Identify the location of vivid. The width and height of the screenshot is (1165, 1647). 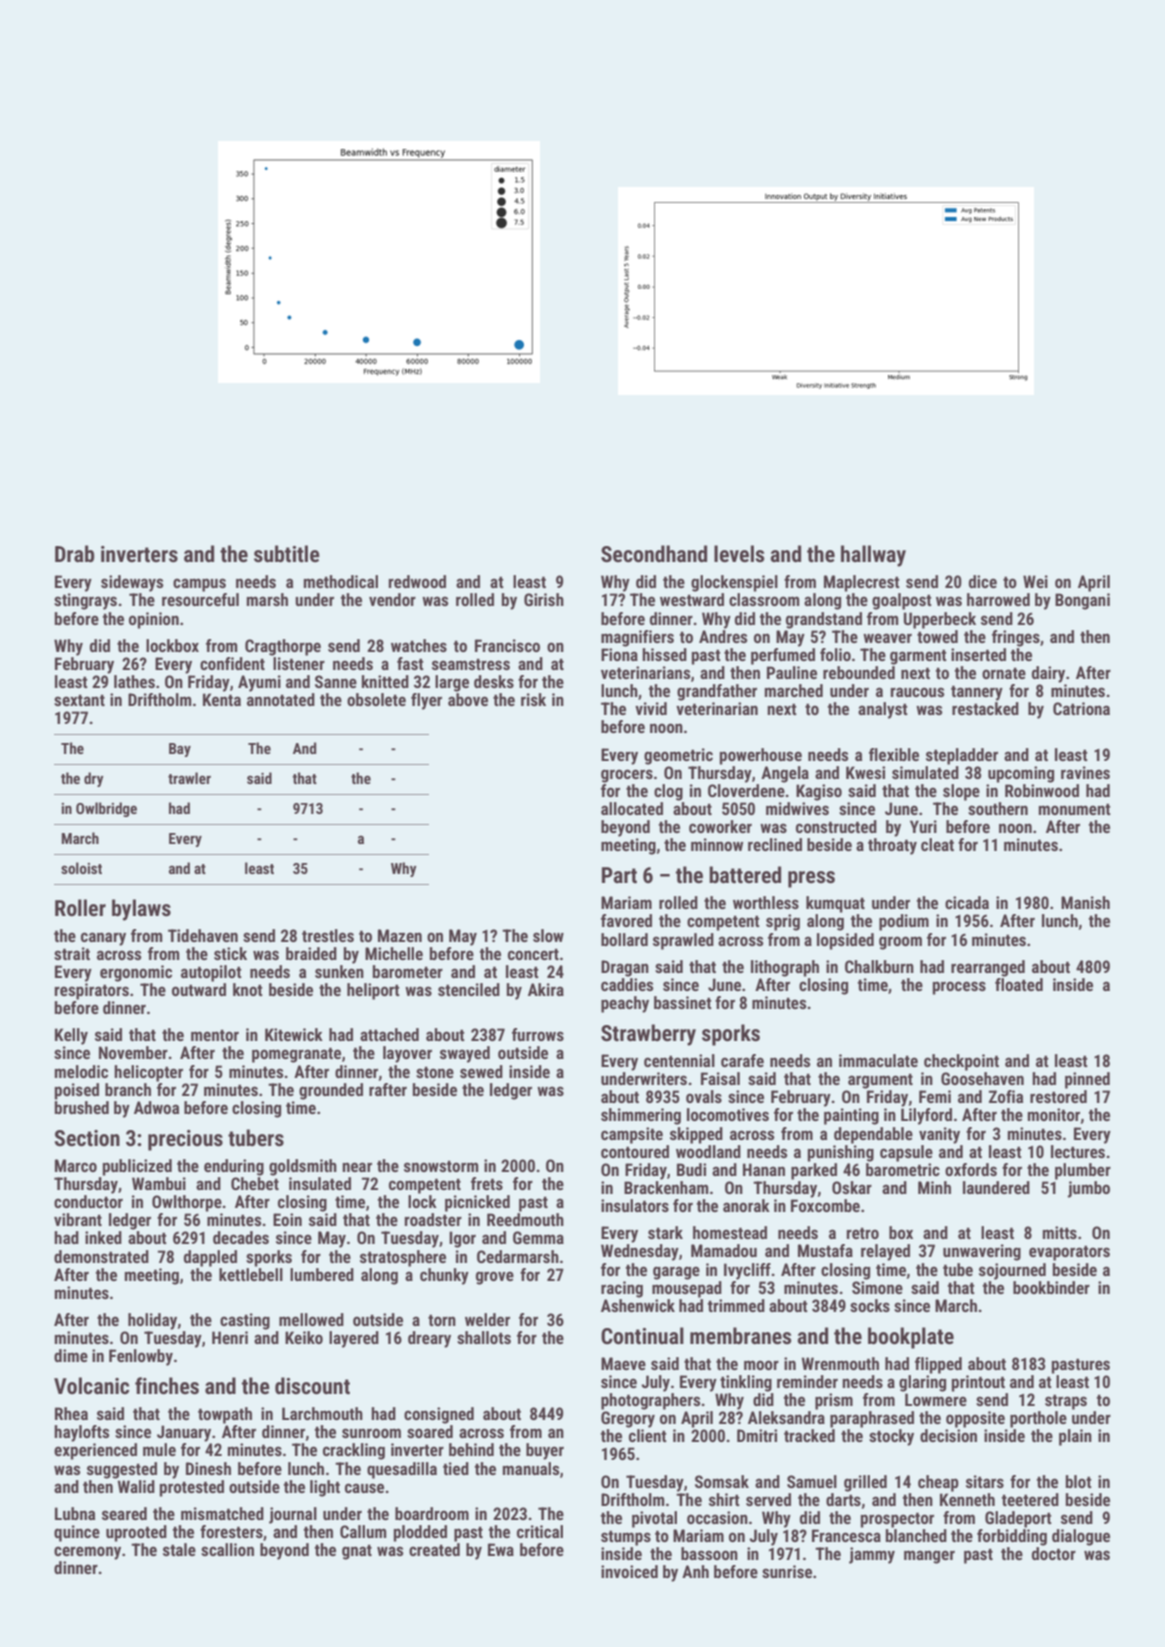
(651, 708).
